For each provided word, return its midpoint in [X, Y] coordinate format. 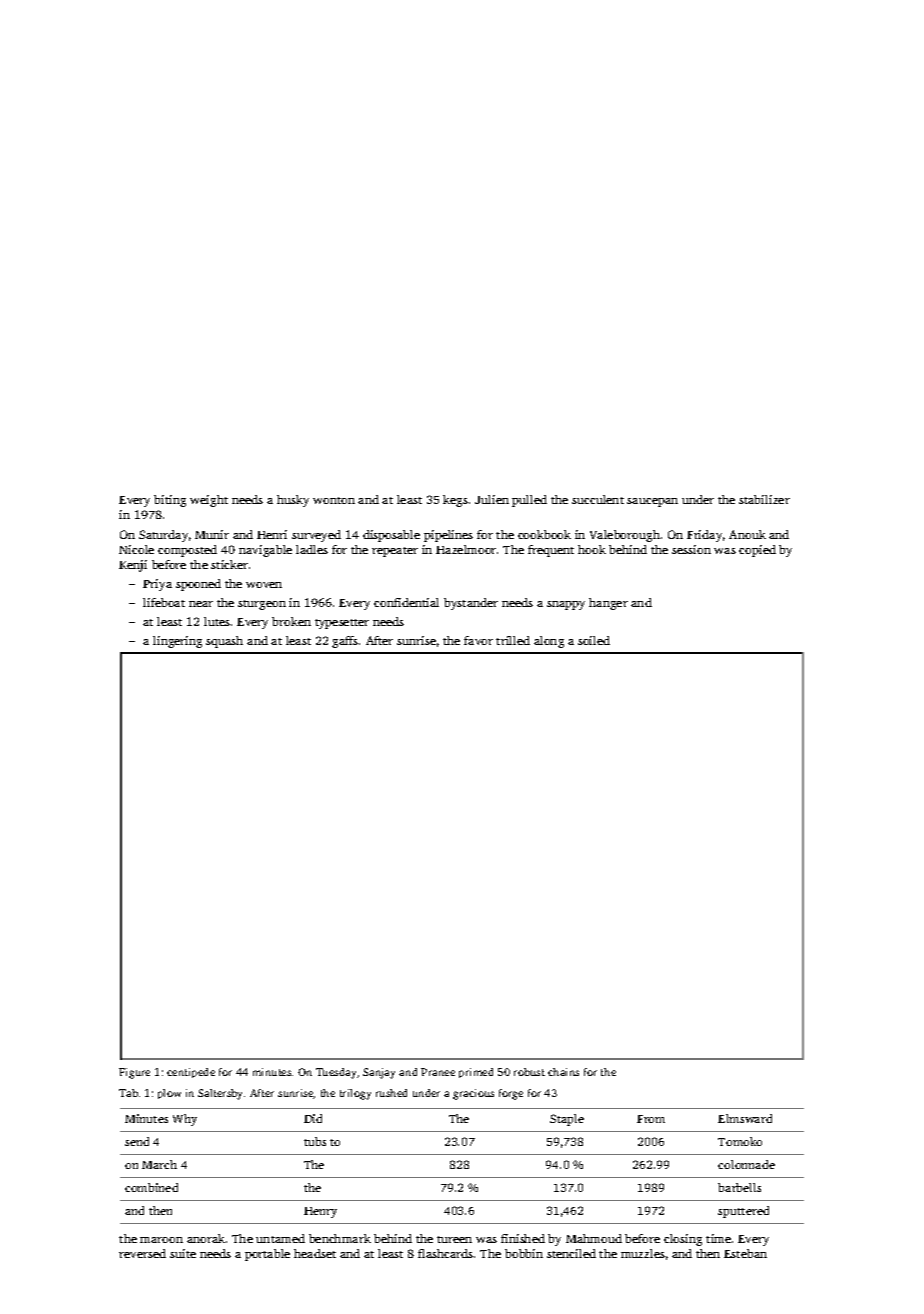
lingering [177, 642]
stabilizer [764, 499]
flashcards [445, 1253]
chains [563, 1072]
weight [209, 501]
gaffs [345, 642]
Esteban [745, 1253]
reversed [142, 1253]
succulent [598, 499]
